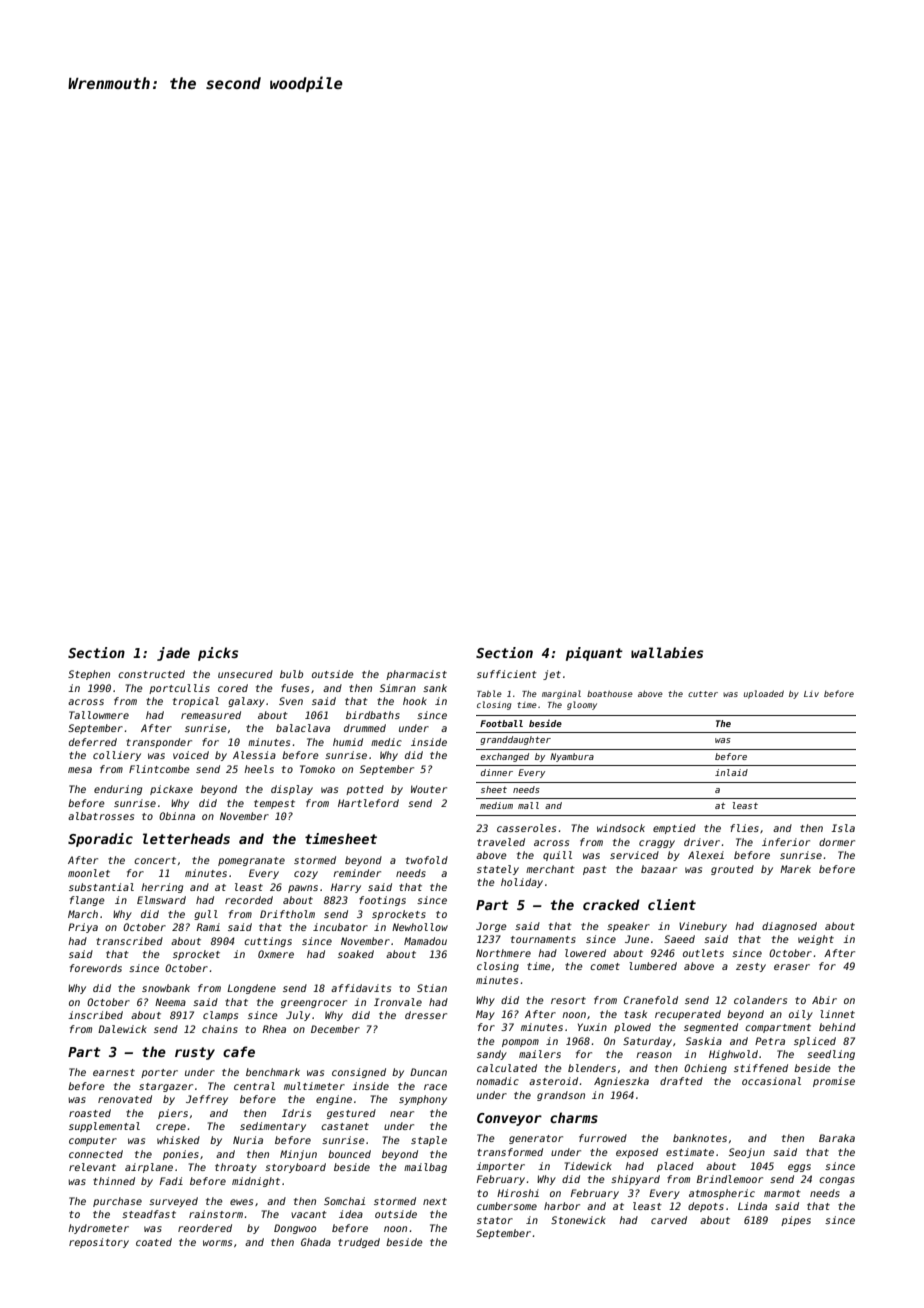 The height and width of the screenshot is (1308, 924). What do you see at coordinates (96, 968) in the screenshot?
I see `forewords` at bounding box center [96, 968].
